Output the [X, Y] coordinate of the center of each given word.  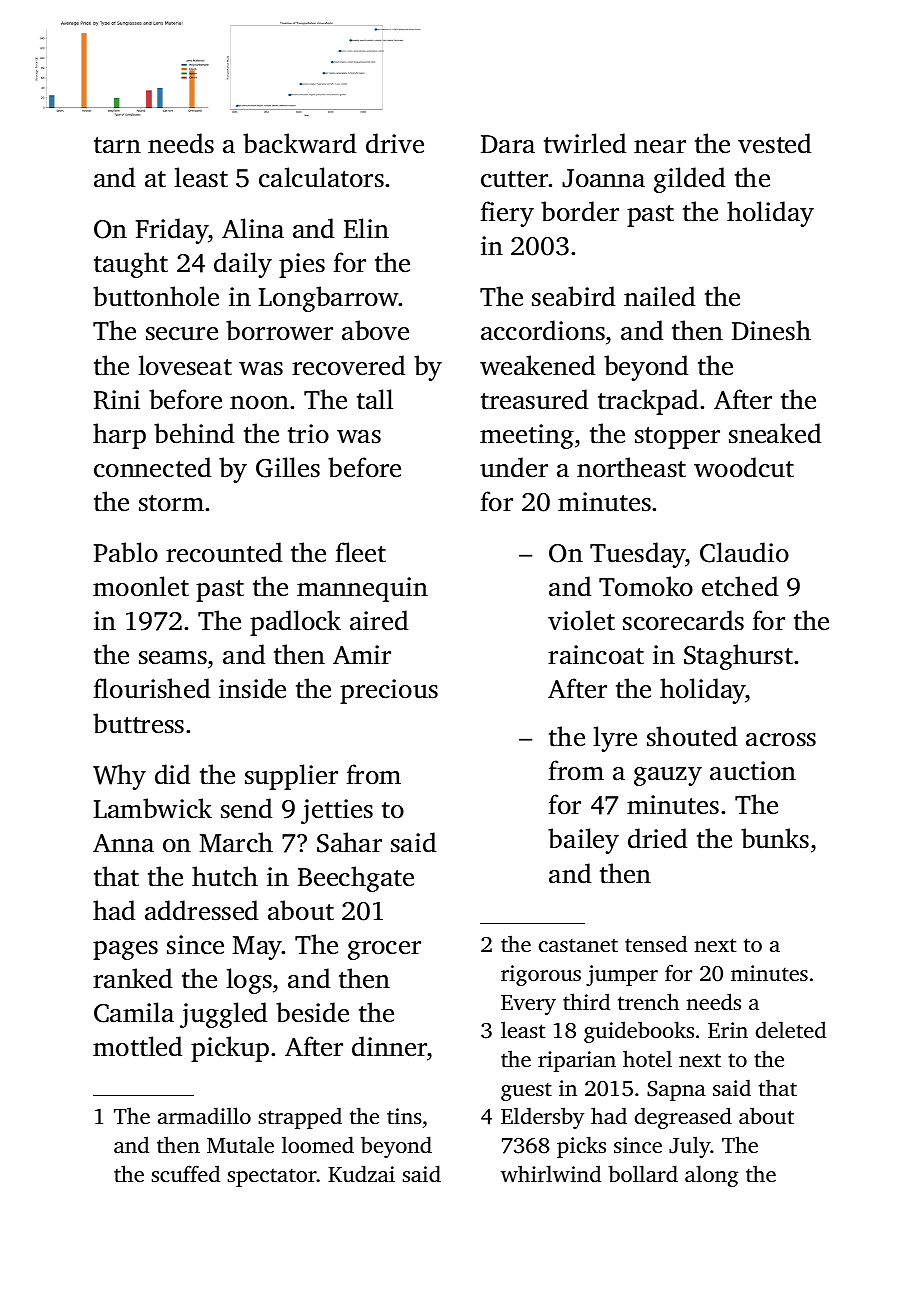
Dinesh [771, 330]
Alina [253, 228]
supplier [291, 777]
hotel [647, 1058]
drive [395, 143]
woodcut [744, 467]
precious [389, 691]
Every [528, 1005]
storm [171, 503]
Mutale [240, 1144]
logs [249, 981]
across [781, 740]
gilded [689, 180]
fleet [361, 552]
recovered [348, 365]
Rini [117, 400]
